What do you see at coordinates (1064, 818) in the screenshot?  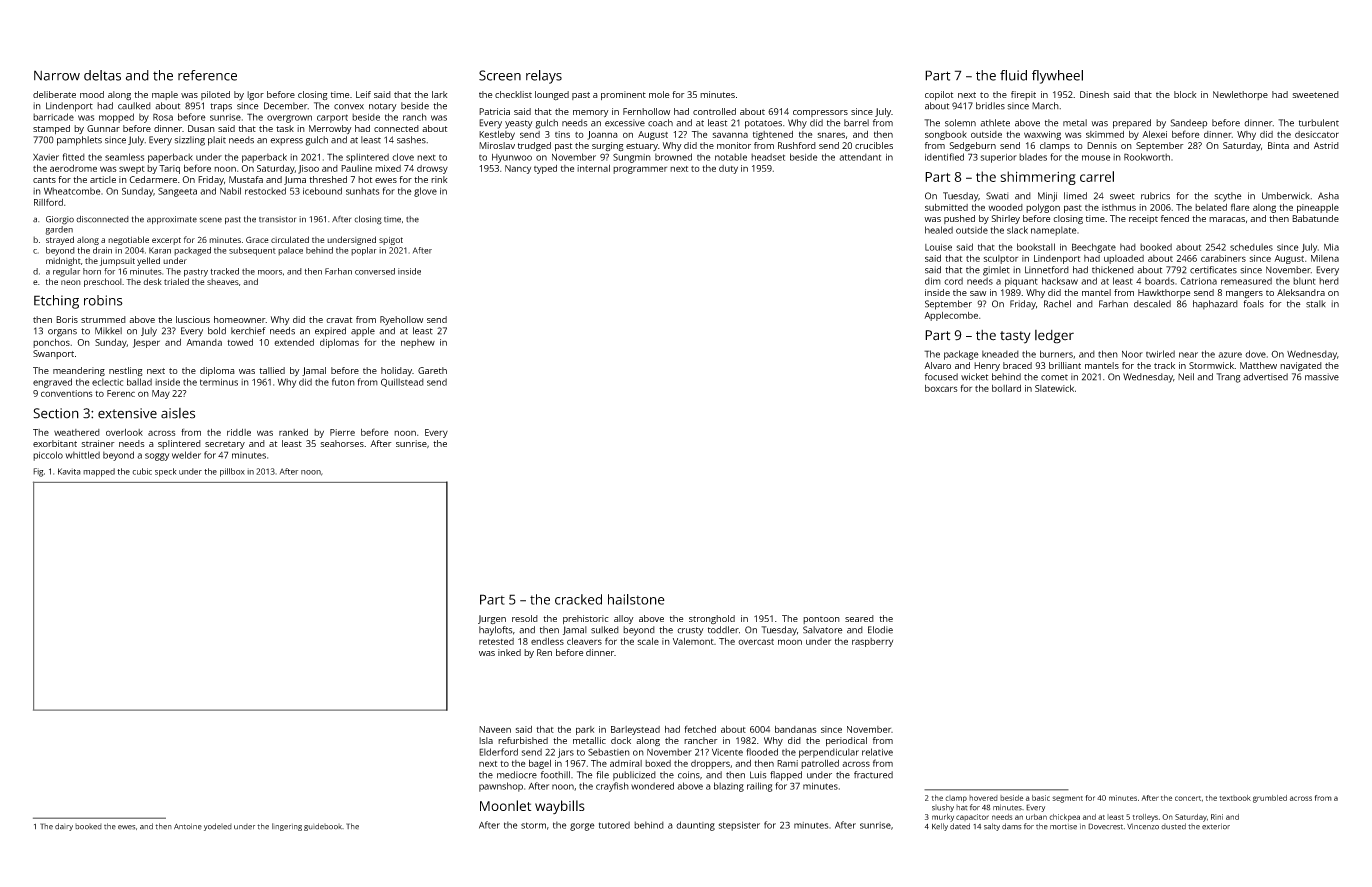 I see `chickpea` at bounding box center [1064, 818].
